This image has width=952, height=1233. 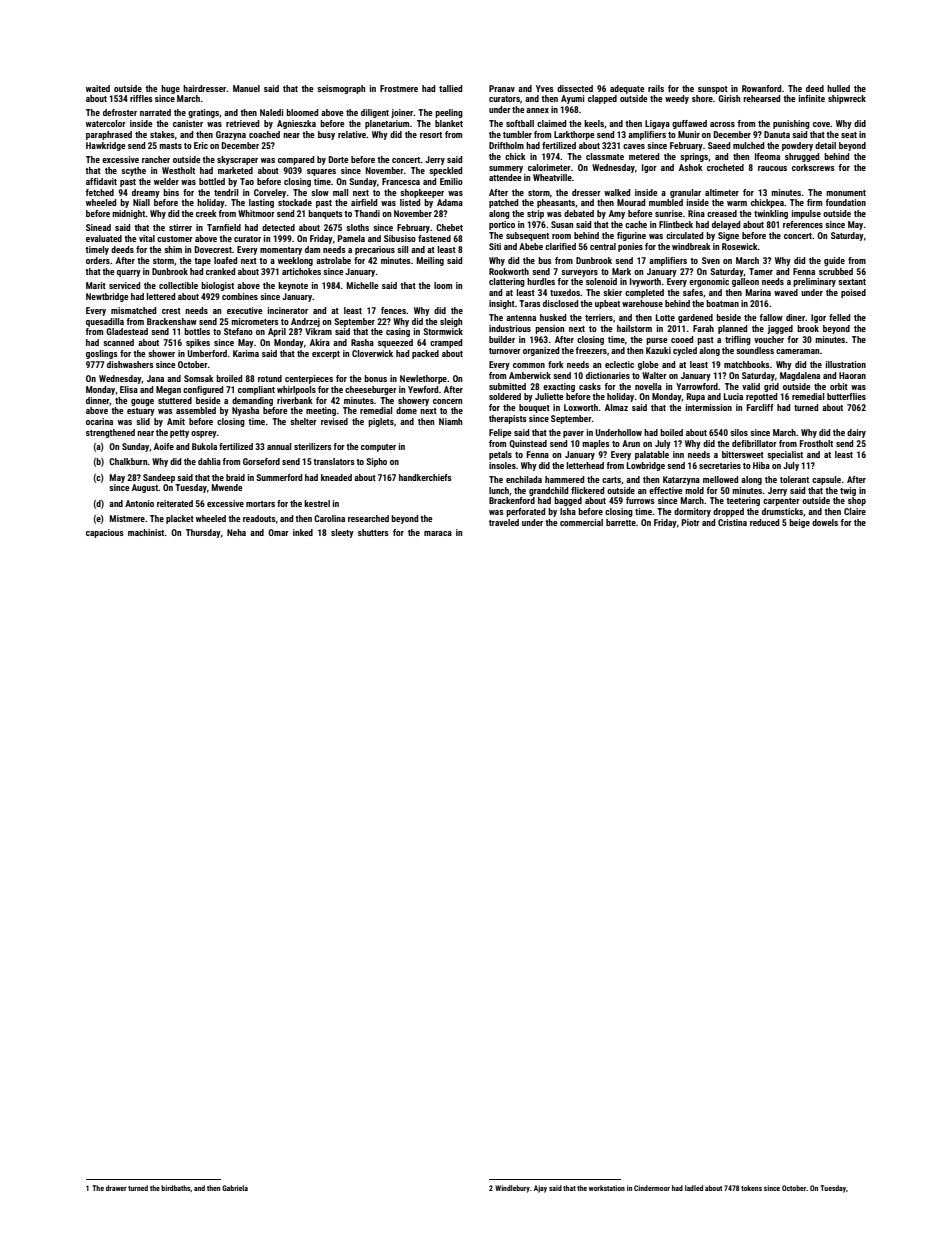 What do you see at coordinates (771, 214) in the image?
I see `twinkling` at bounding box center [771, 214].
